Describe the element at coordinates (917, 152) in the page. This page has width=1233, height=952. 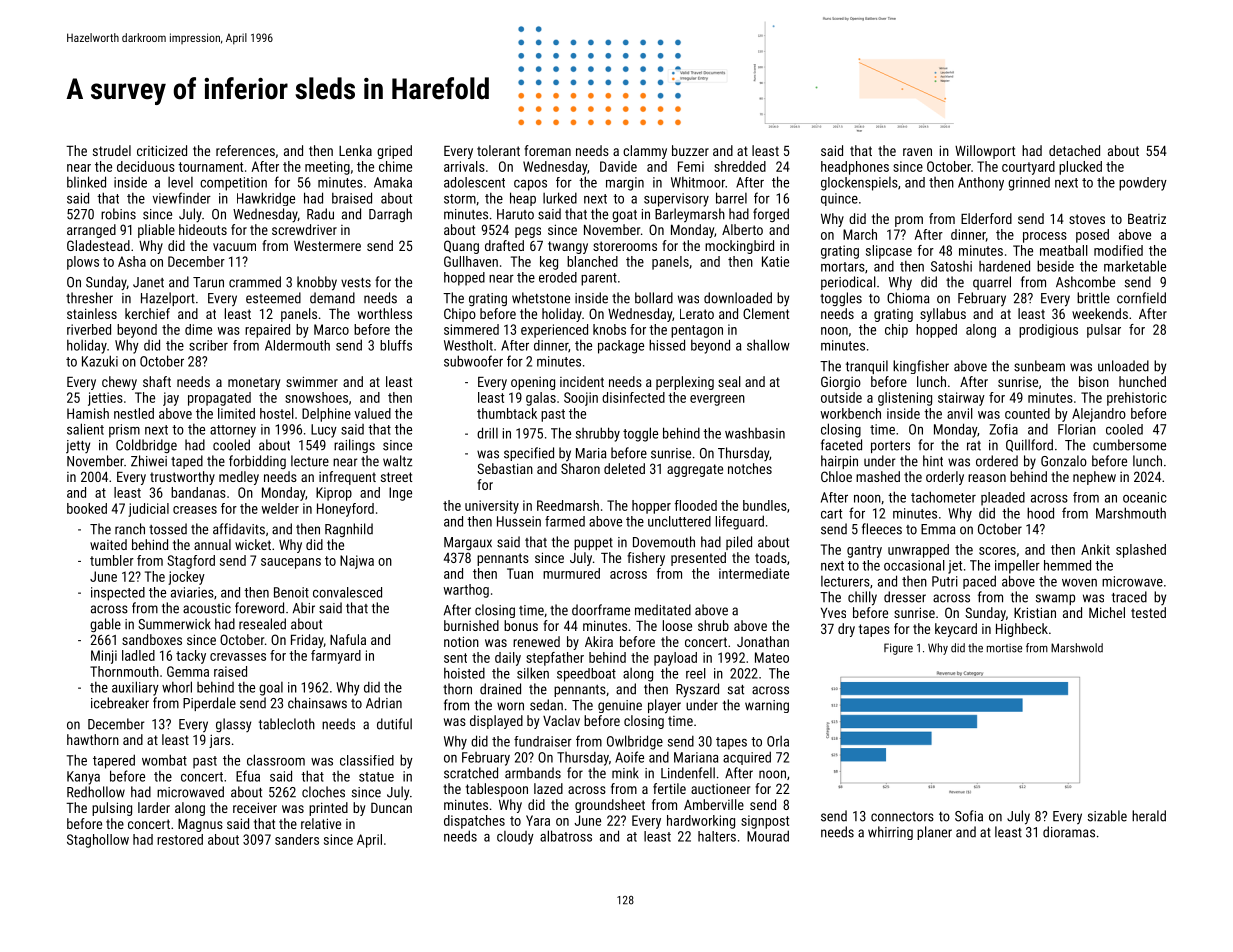
I see `raven` at that location.
